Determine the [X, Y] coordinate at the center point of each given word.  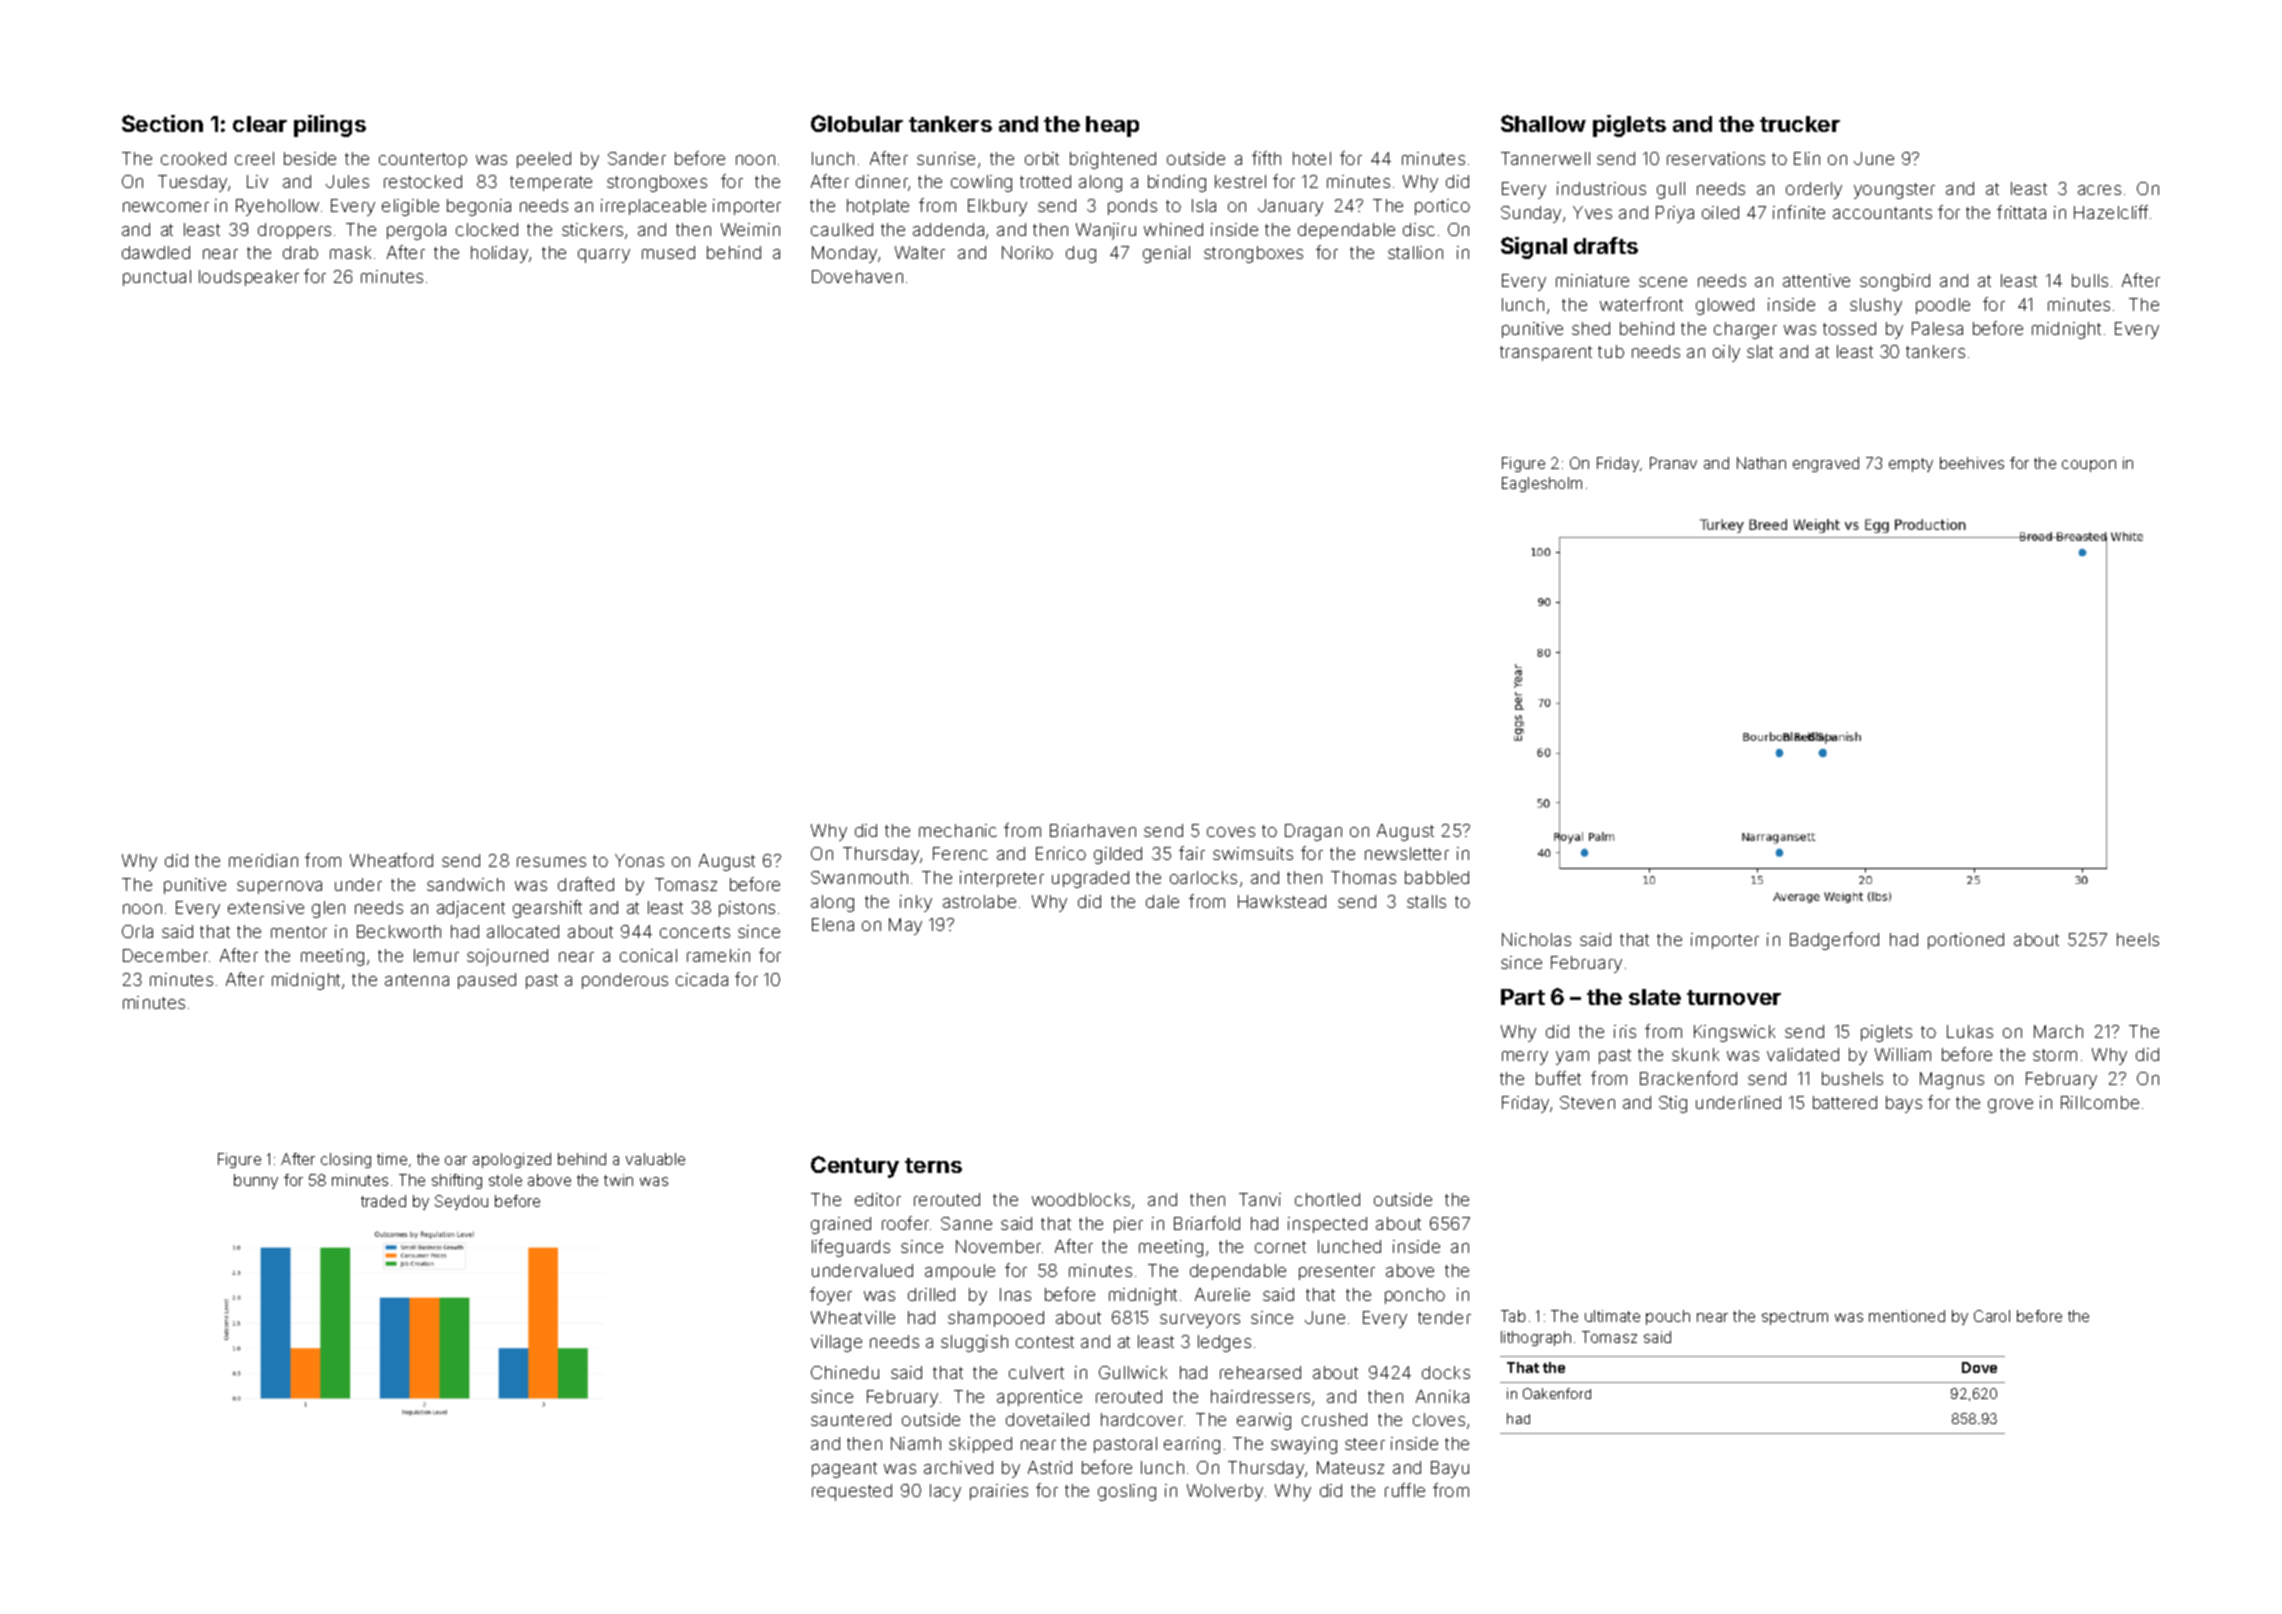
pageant [844, 1470]
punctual [157, 278]
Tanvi [1260, 1199]
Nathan [1761, 463]
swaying [1304, 1445]
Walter [920, 252]
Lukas [1970, 1031]
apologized [512, 1160]
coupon [2089, 466]
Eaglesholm [1542, 484]
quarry [604, 256]
